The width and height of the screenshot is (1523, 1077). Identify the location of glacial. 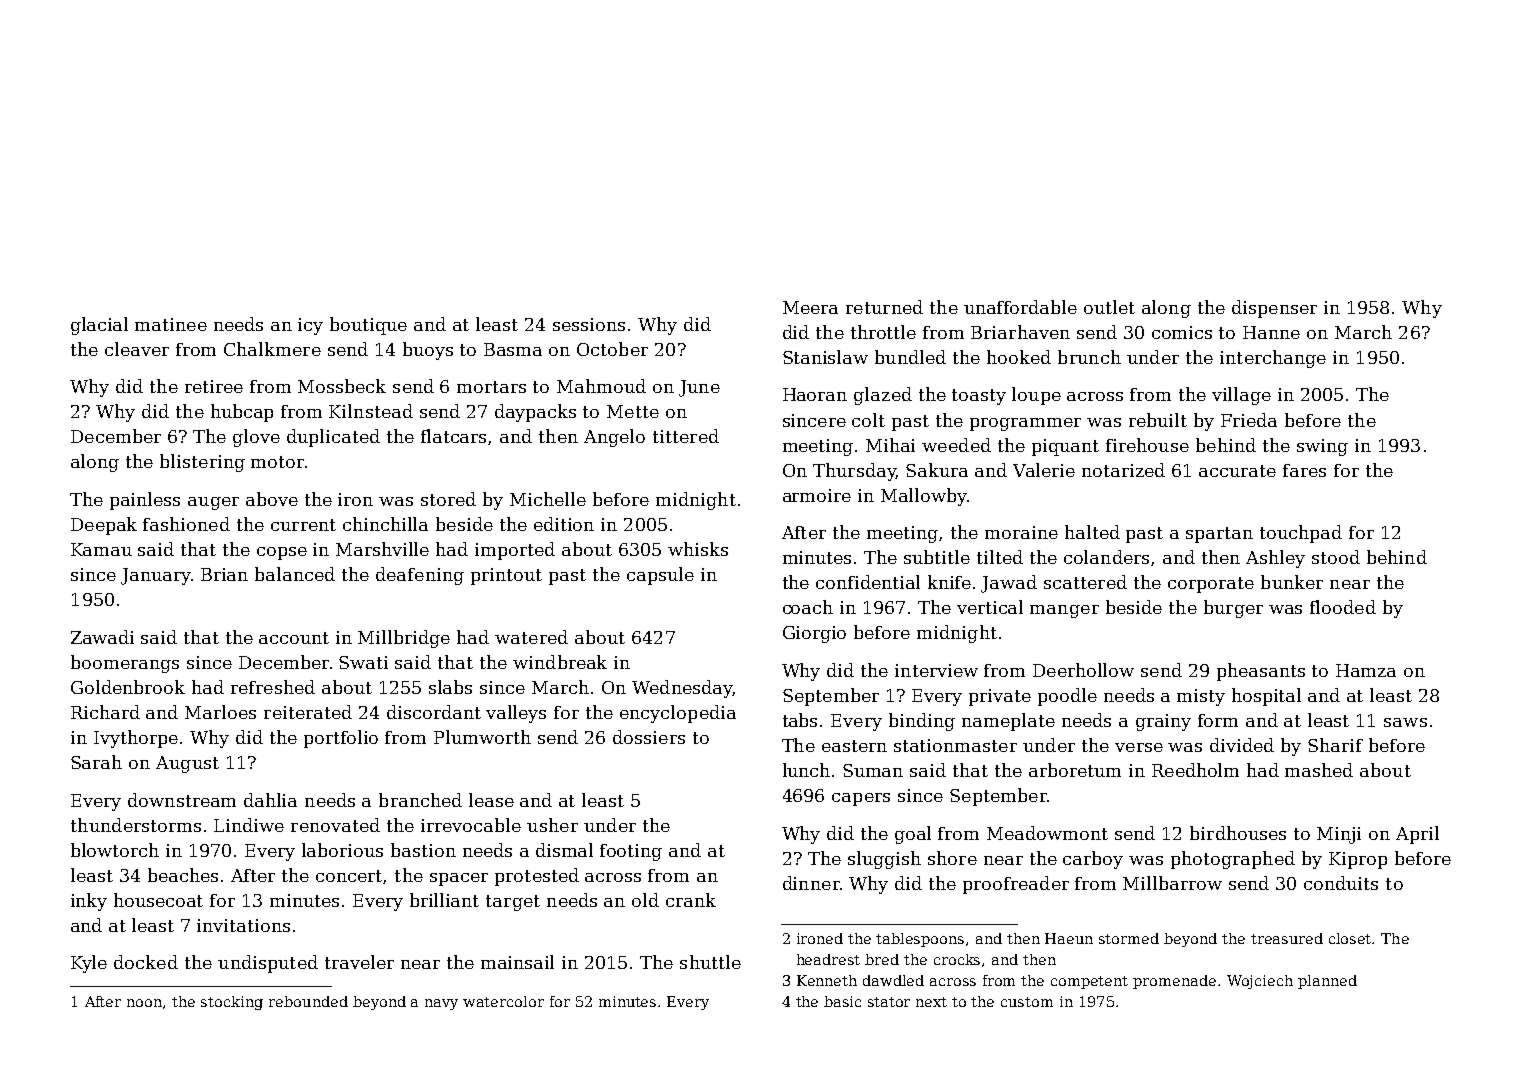
(99, 326).
